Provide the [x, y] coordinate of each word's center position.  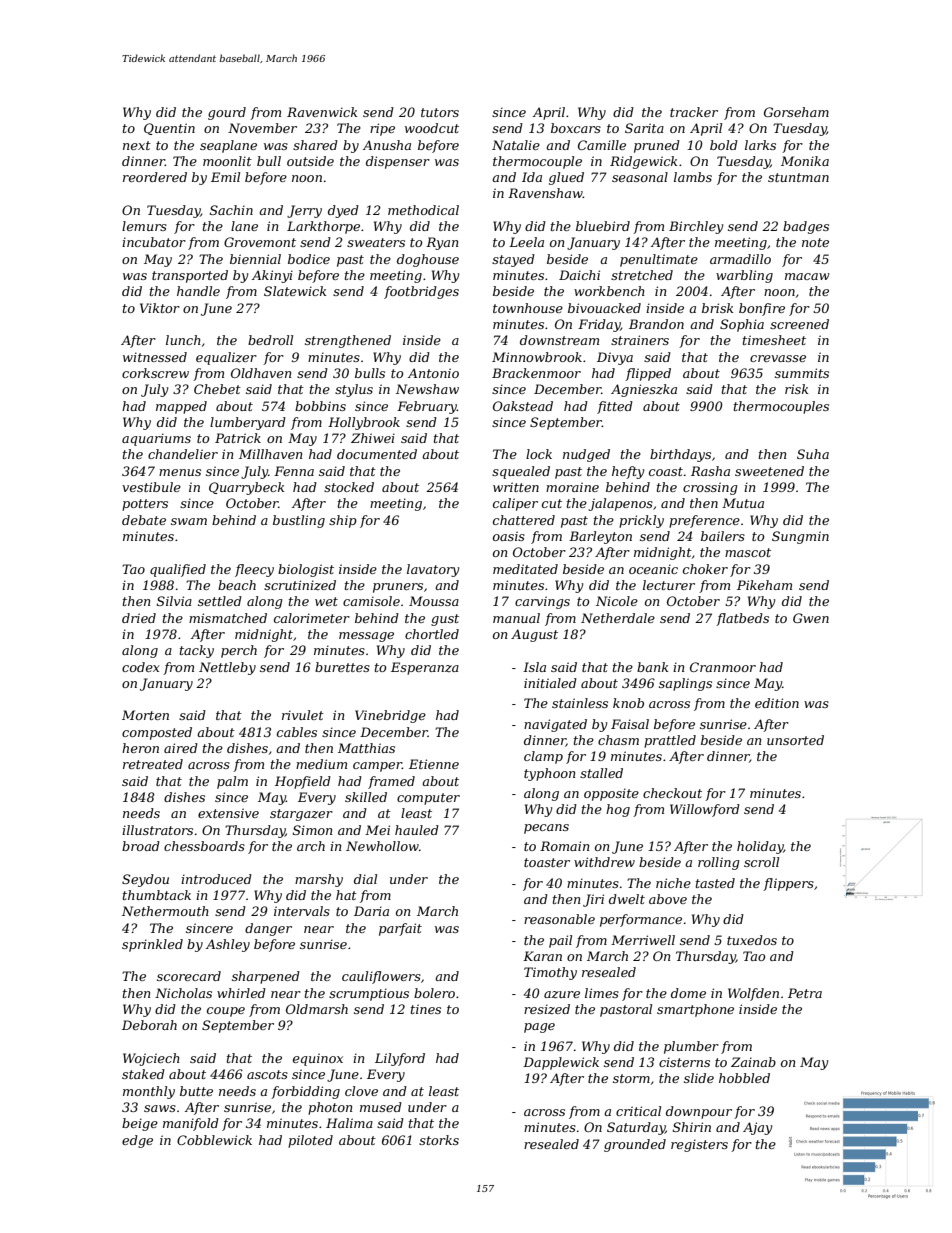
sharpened [266, 977]
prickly [641, 521]
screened [799, 324]
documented [377, 454]
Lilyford [400, 1059]
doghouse [428, 260]
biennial [255, 259]
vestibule [151, 487]
